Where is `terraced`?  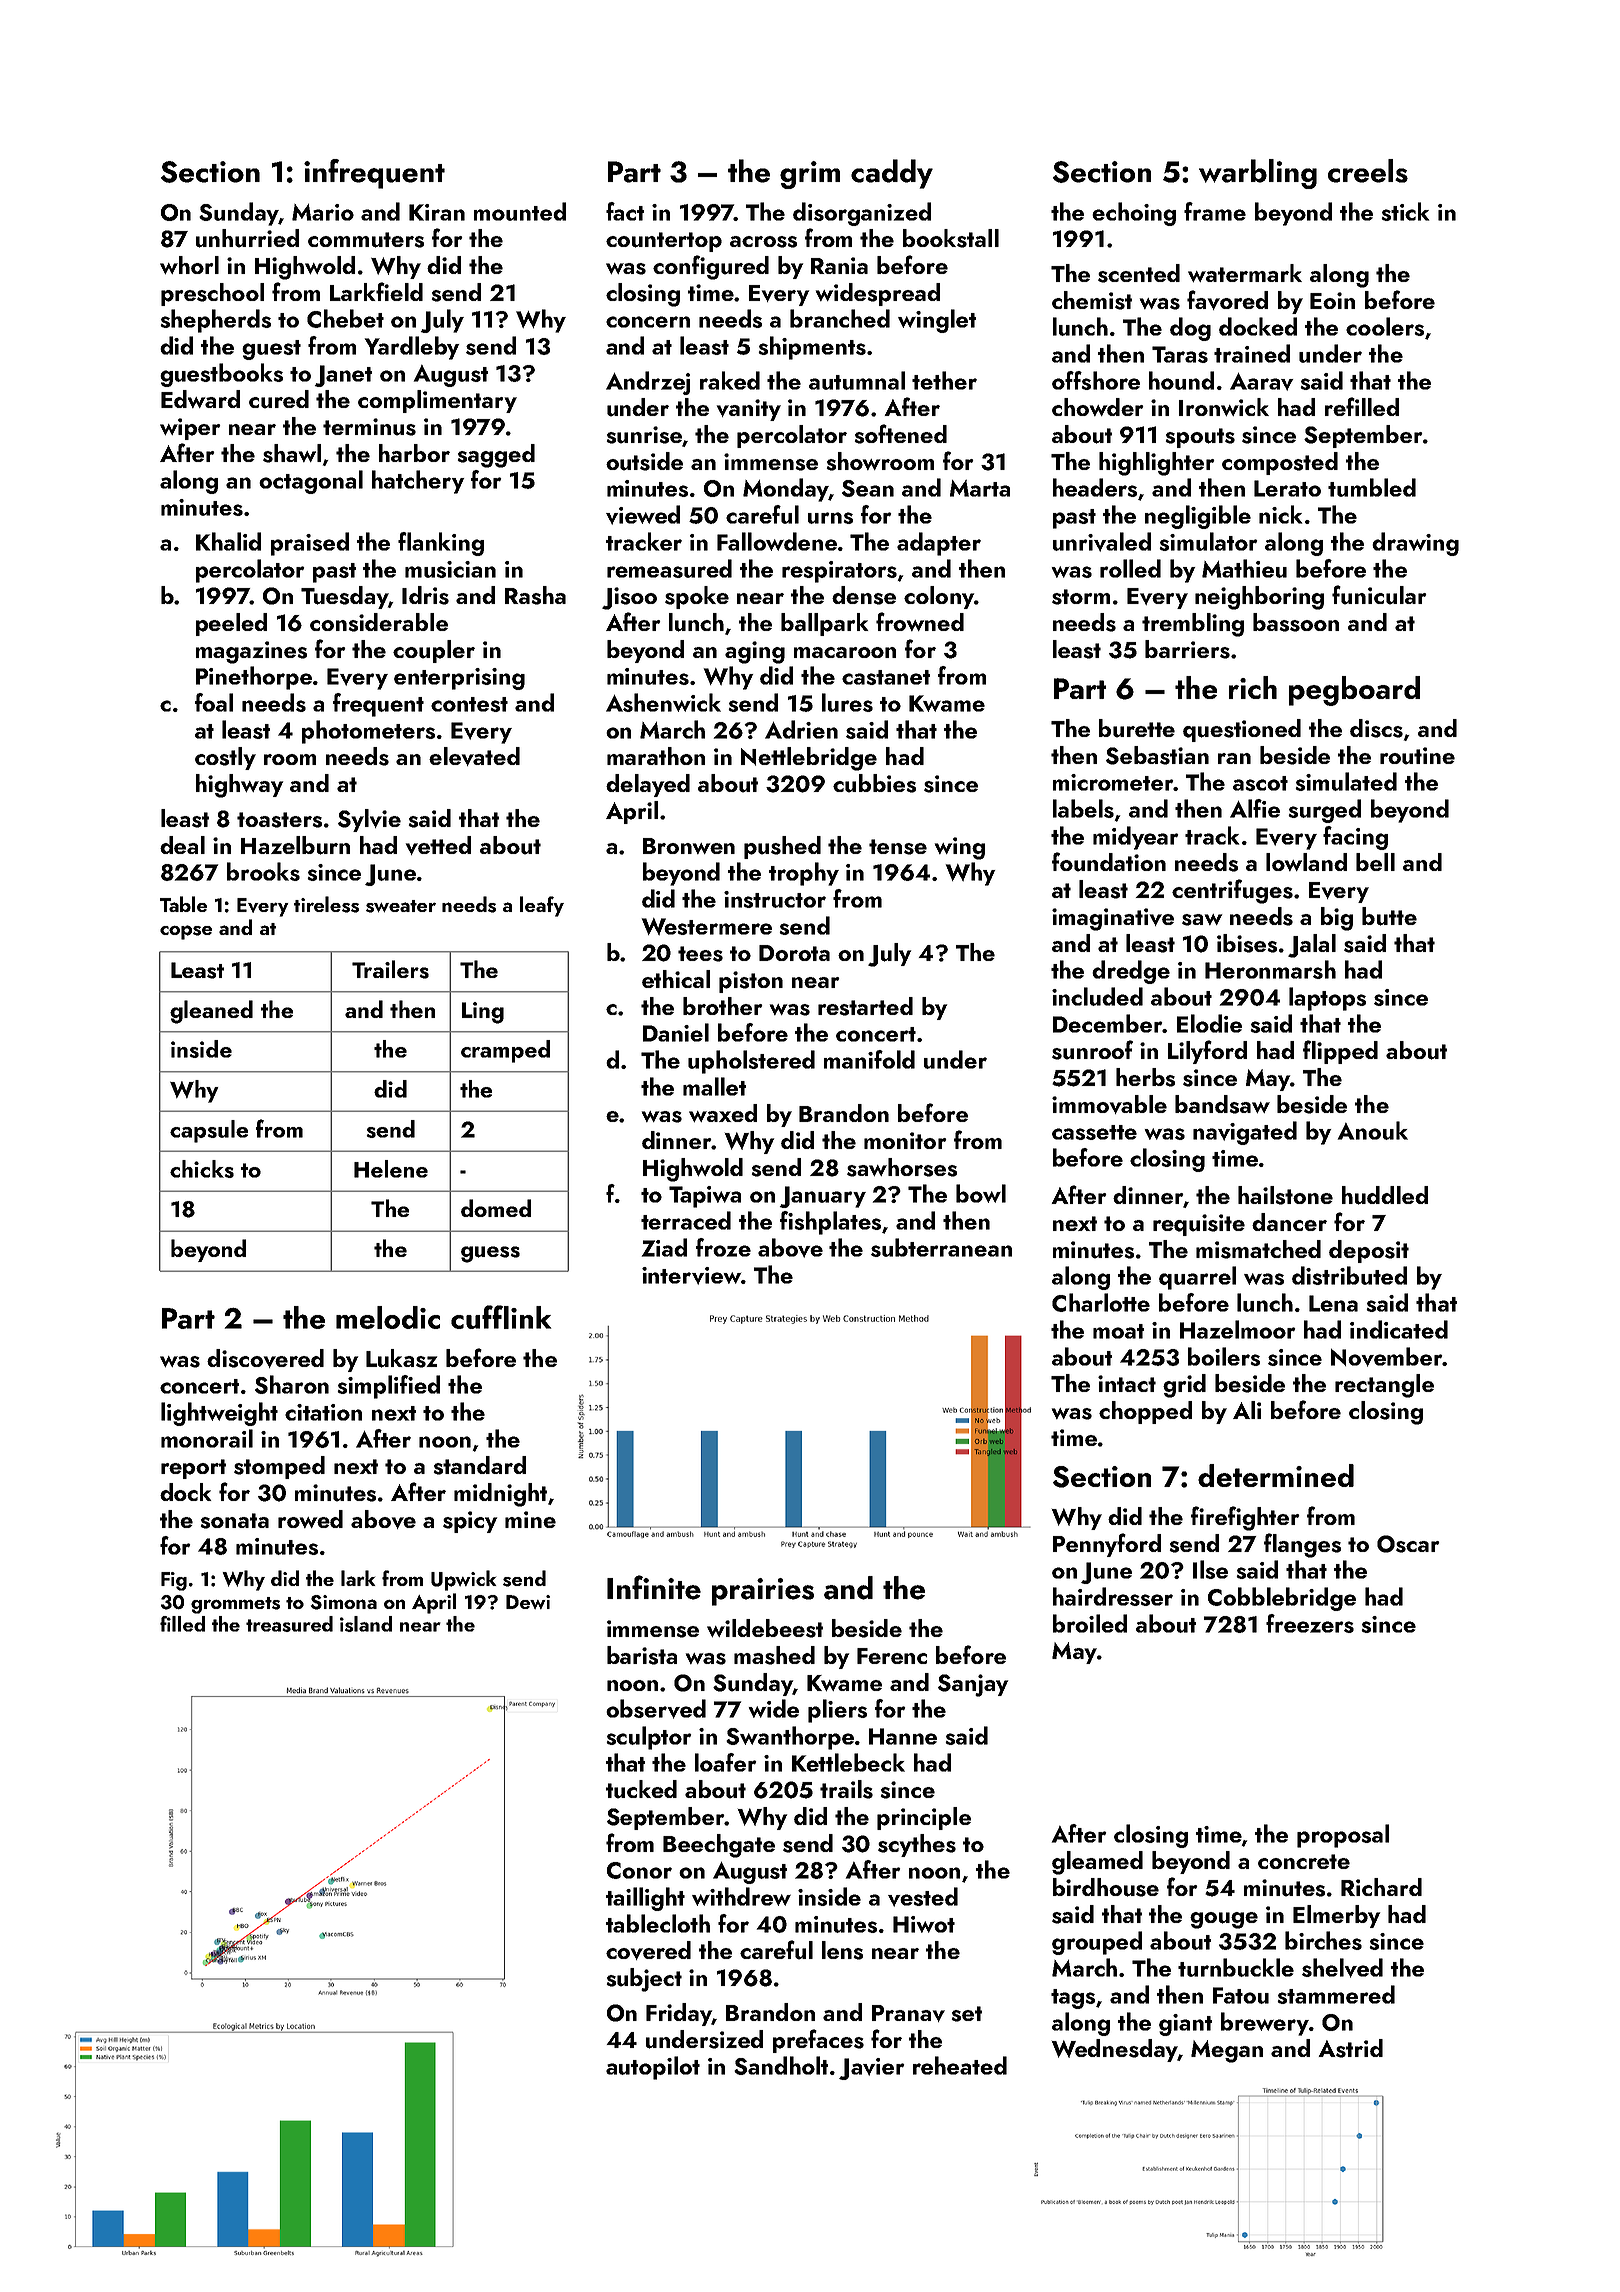 terraced is located at coordinates (686, 1220).
